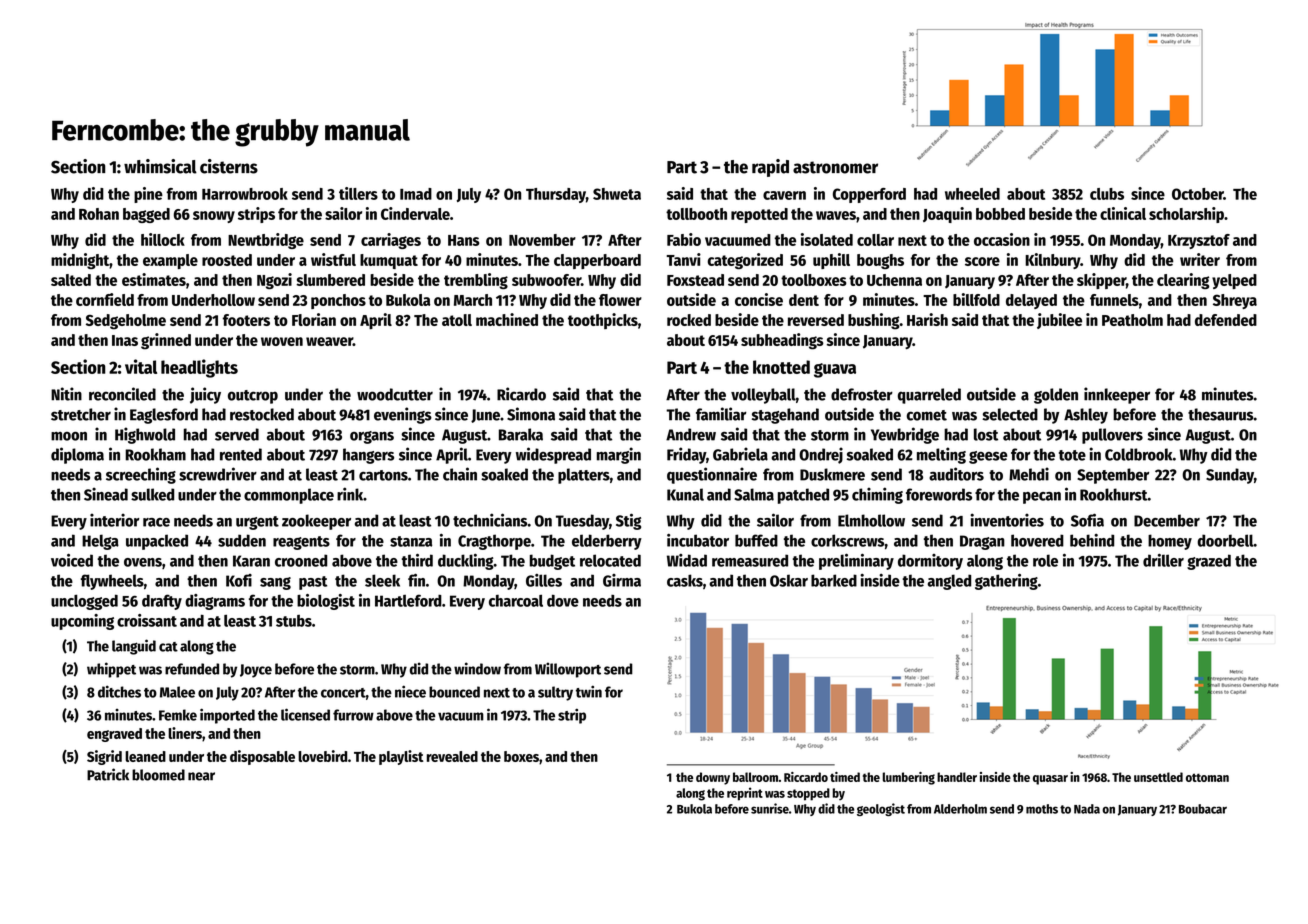 This document has height=924, width=1308. What do you see at coordinates (770, 808) in the document?
I see `sunrise` at bounding box center [770, 808].
